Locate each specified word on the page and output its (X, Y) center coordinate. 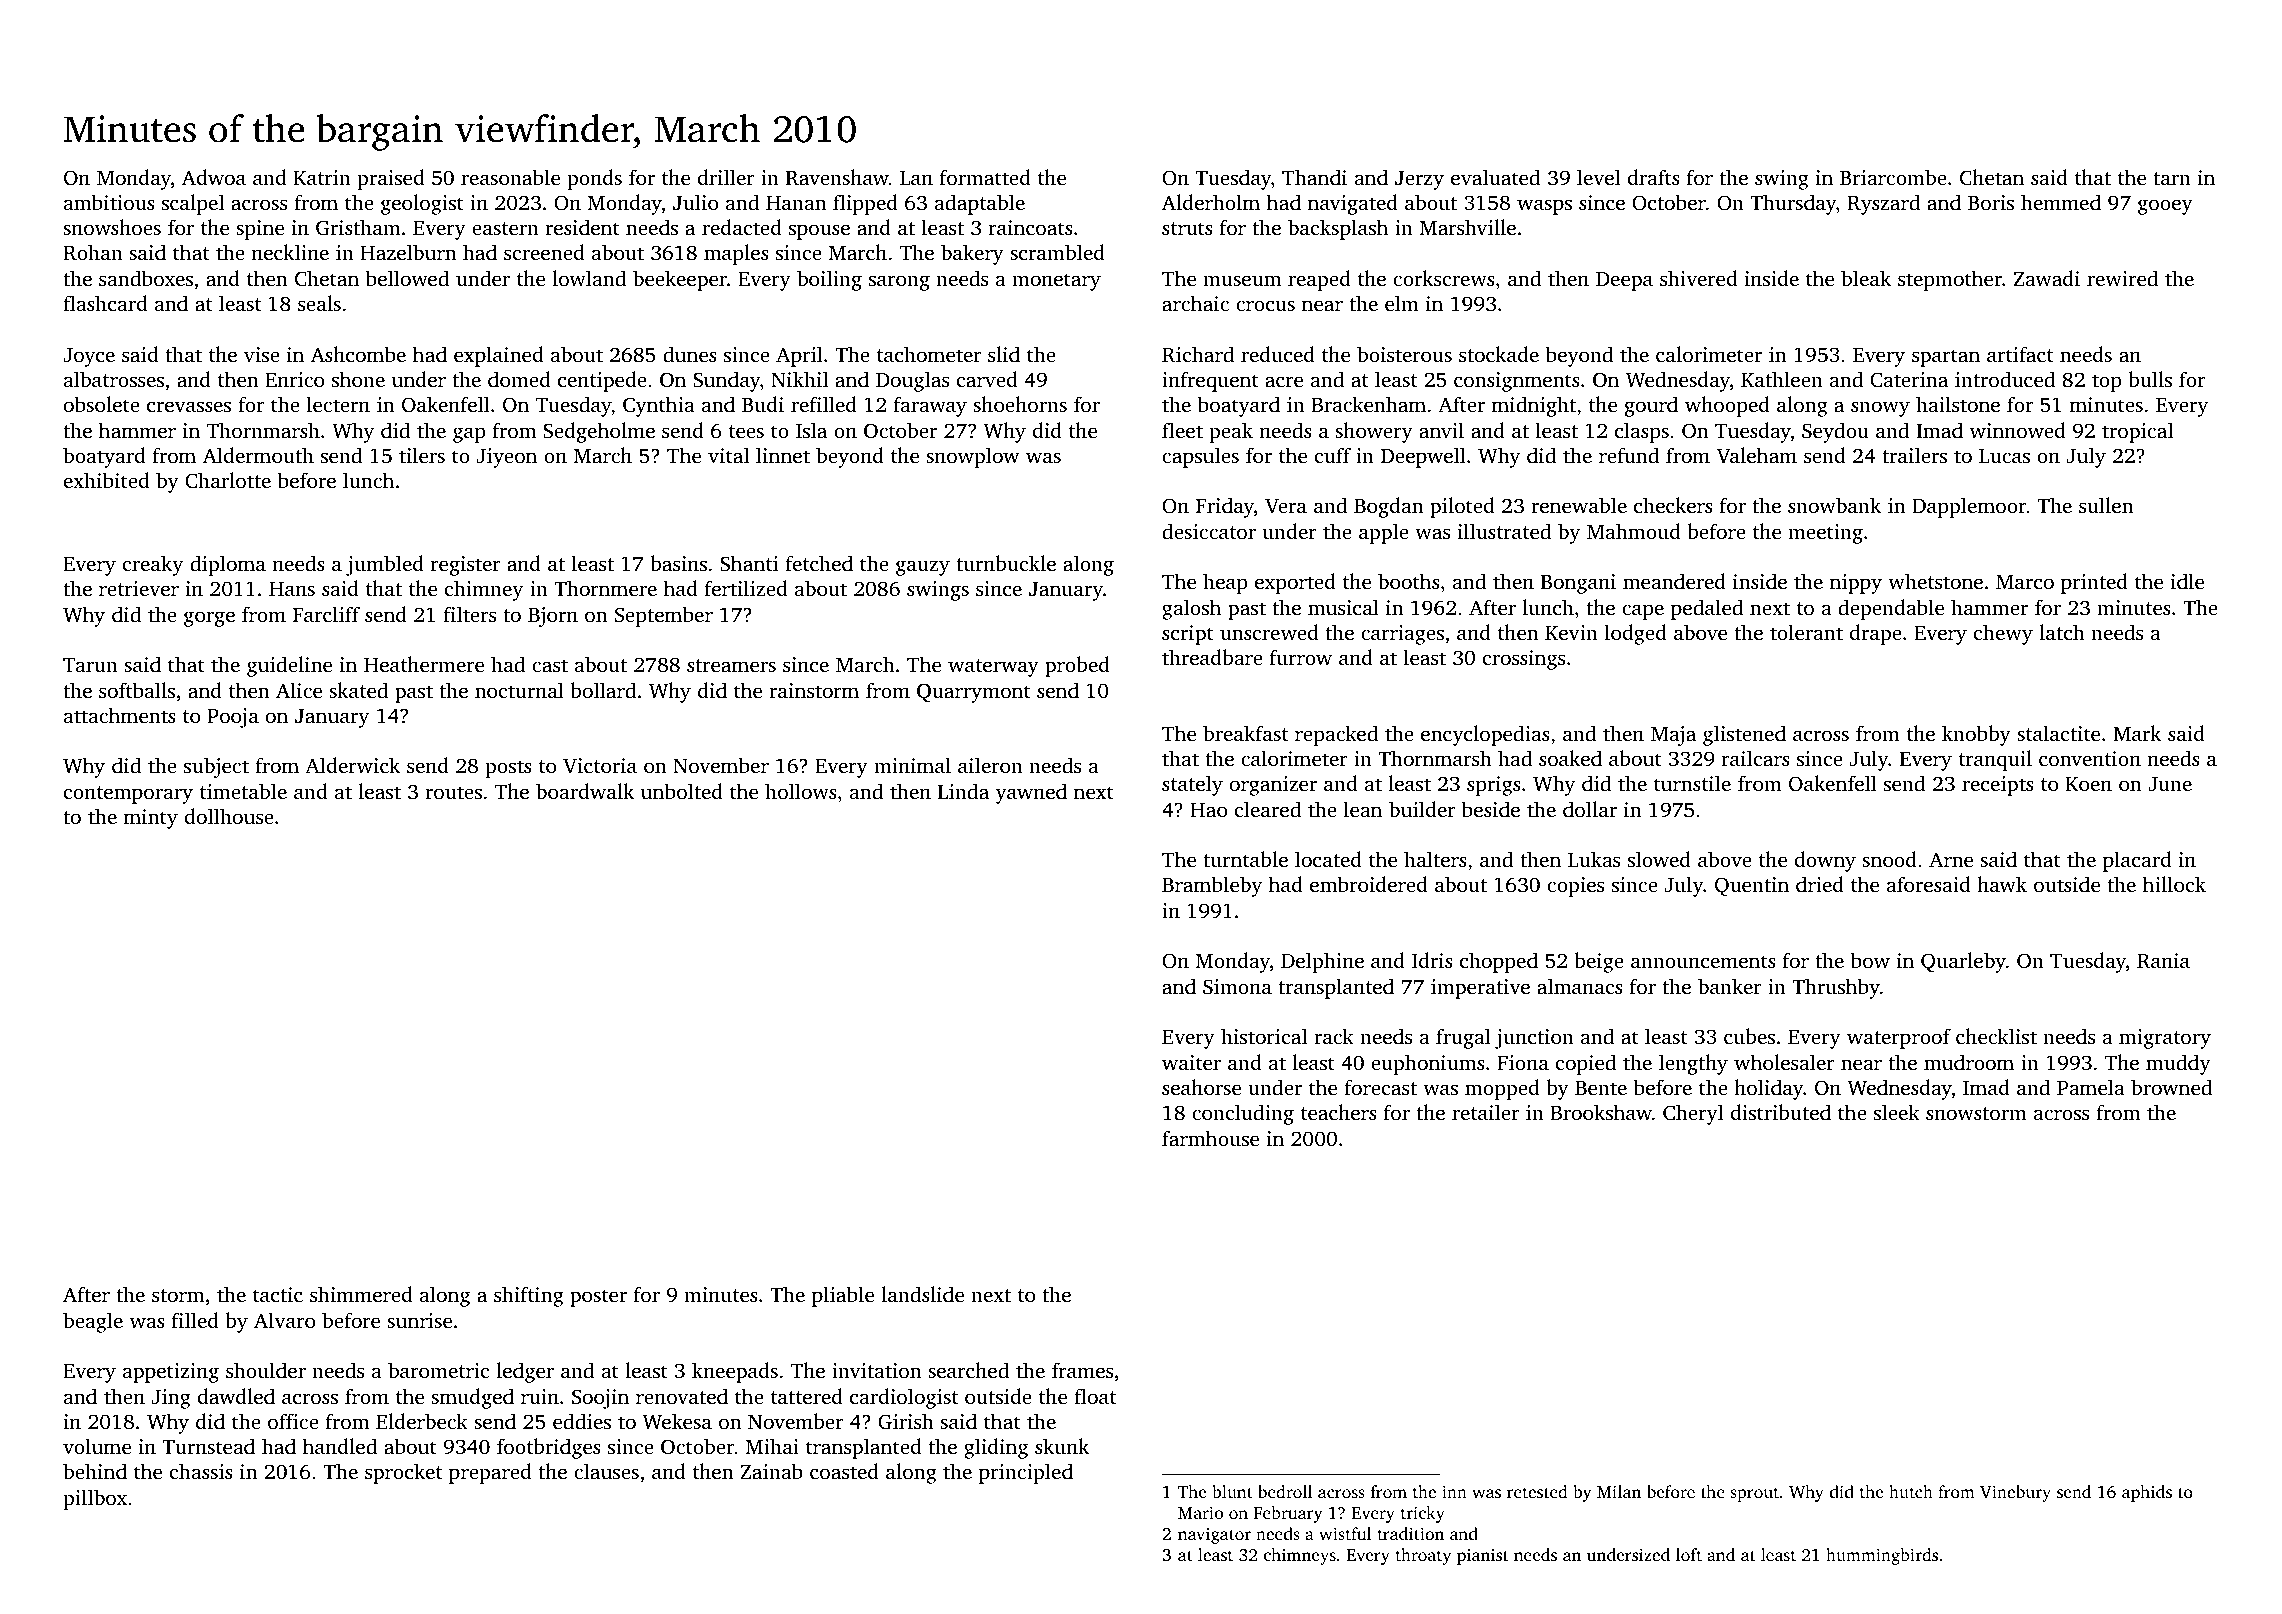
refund (1629, 455)
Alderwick (352, 765)
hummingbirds (1882, 1556)
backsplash (1338, 229)
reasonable (510, 177)
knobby (1976, 735)
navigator (1214, 1536)
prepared (490, 1473)
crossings (1524, 660)
